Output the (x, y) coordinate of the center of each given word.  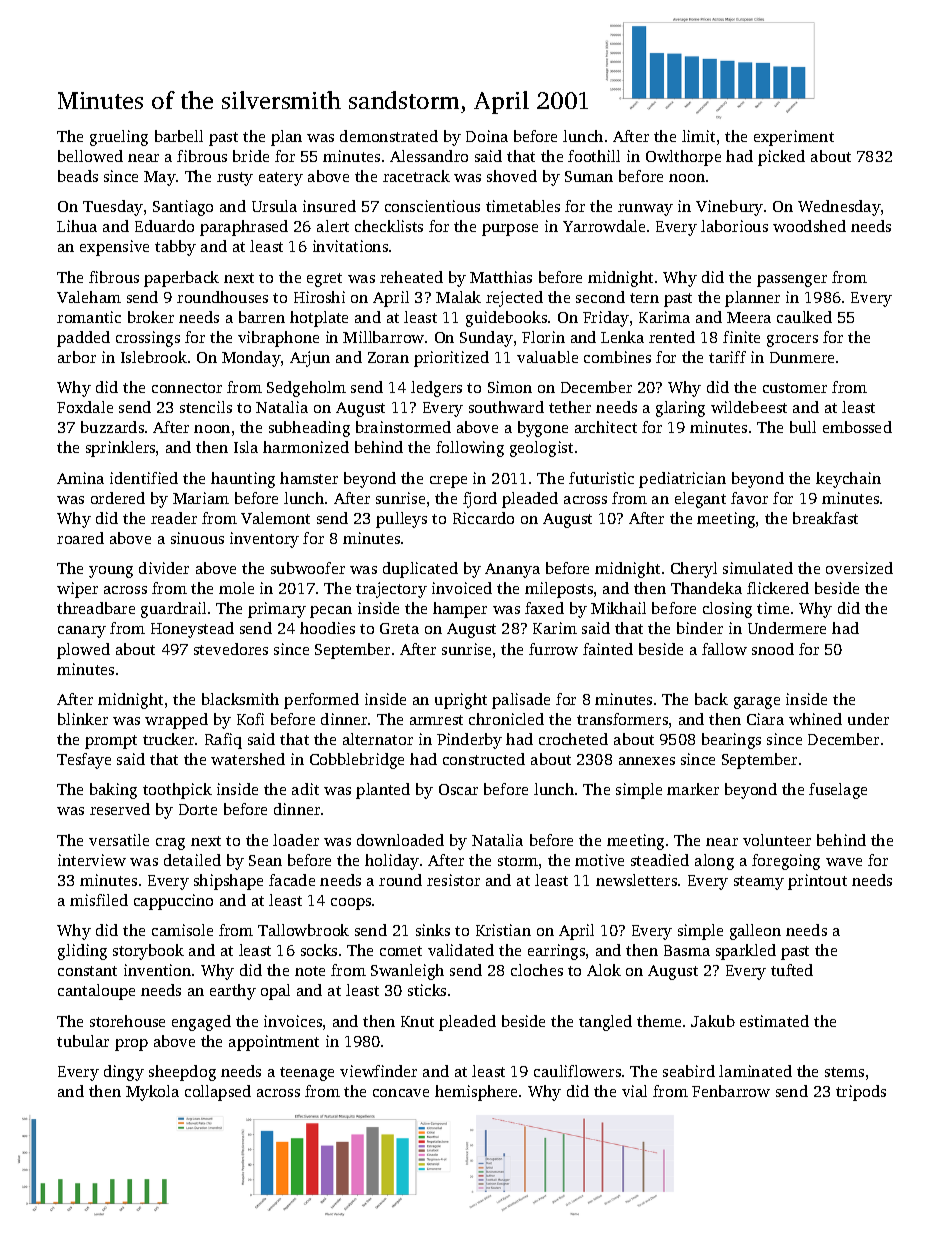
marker (693, 789)
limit (698, 136)
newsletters (636, 880)
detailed (192, 860)
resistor (453, 880)
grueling (119, 138)
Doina (487, 136)
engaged (201, 1023)
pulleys (401, 520)
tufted (792, 970)
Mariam (201, 498)
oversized (859, 568)
